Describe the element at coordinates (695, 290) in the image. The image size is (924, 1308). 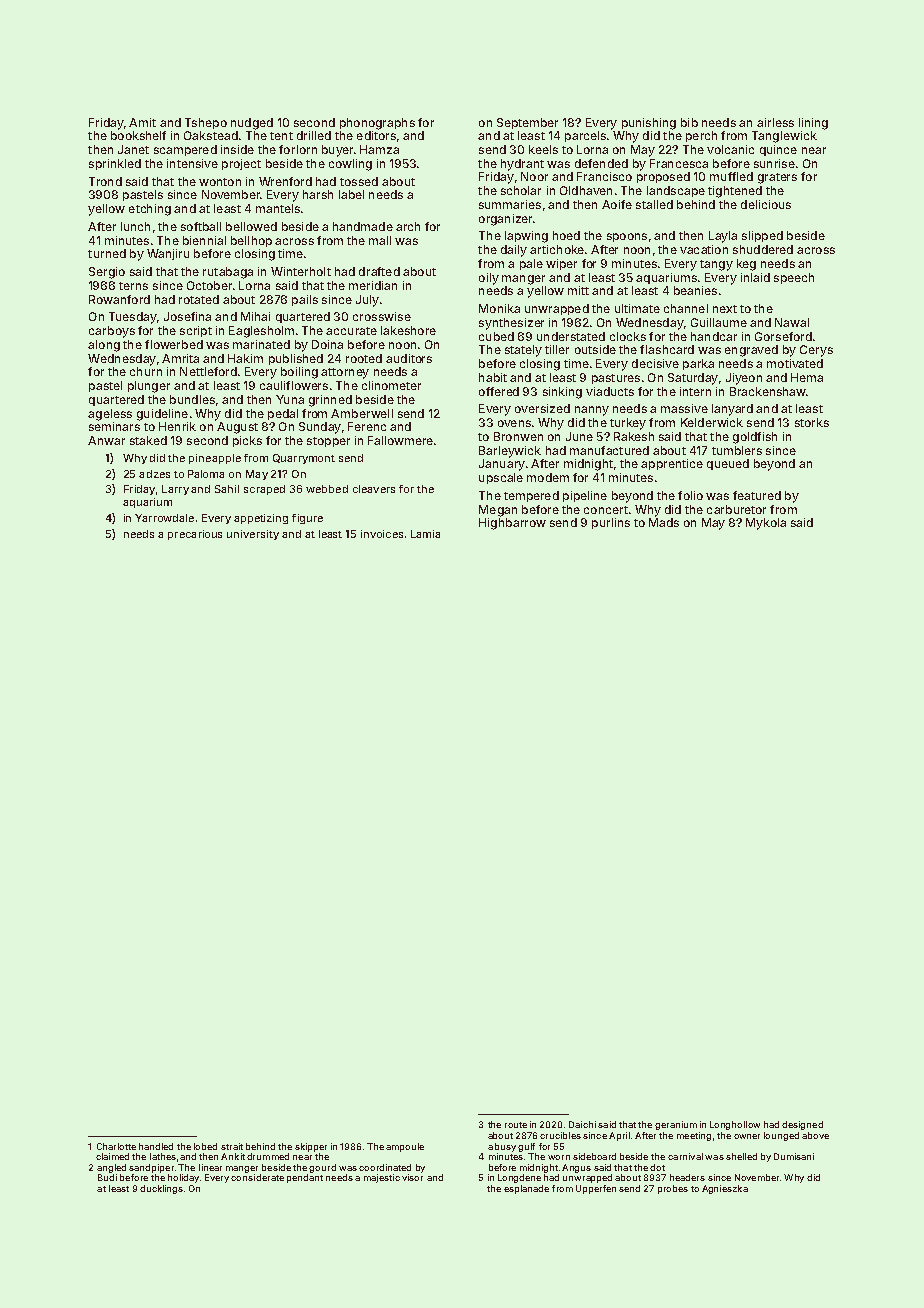
I see `beanies` at that location.
